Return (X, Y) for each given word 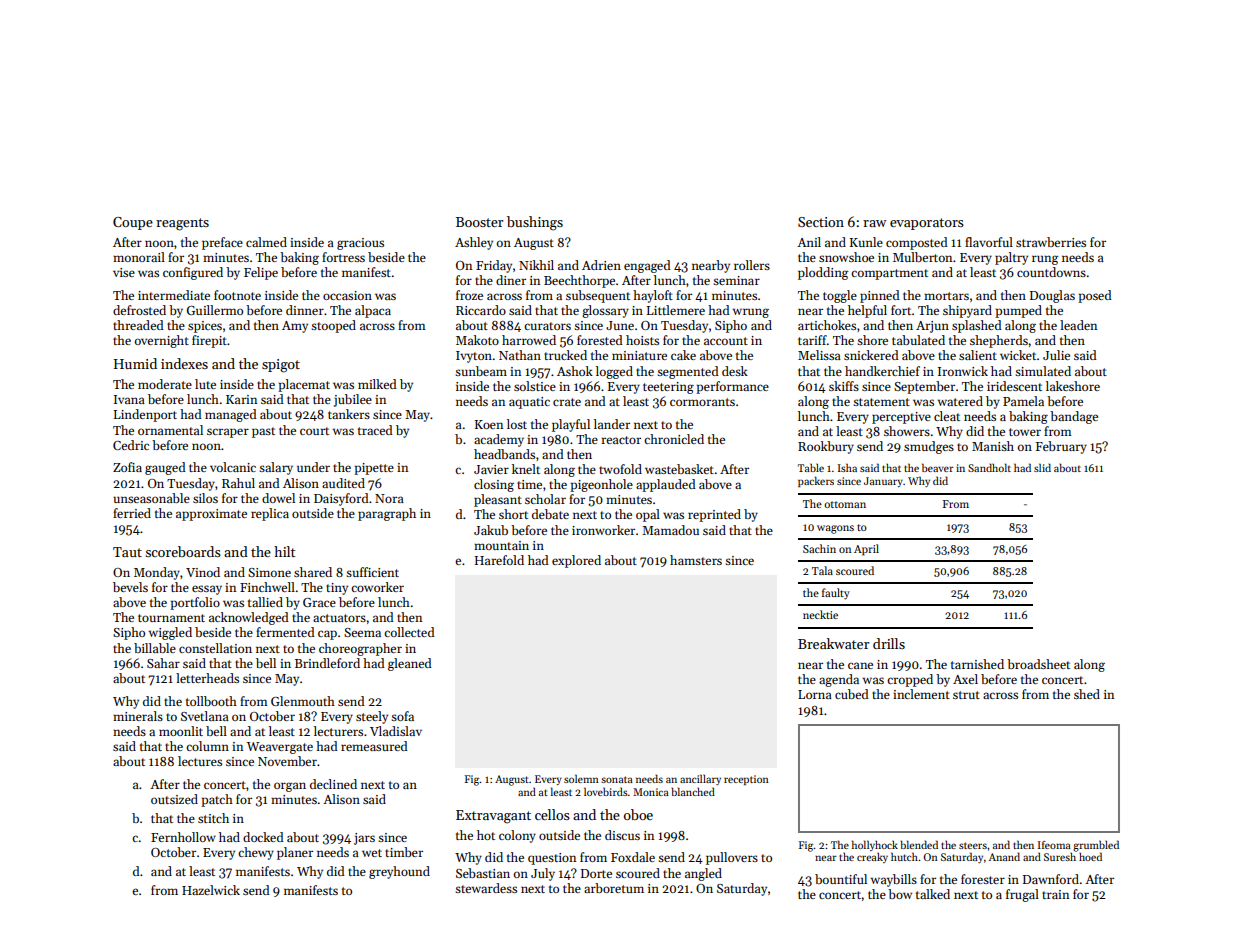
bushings (535, 223)
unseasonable (151, 498)
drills (889, 643)
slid (1042, 467)
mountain (501, 545)
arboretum (614, 888)
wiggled (170, 633)
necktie (820, 614)
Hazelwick (211, 890)
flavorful (989, 242)
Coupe (133, 223)
